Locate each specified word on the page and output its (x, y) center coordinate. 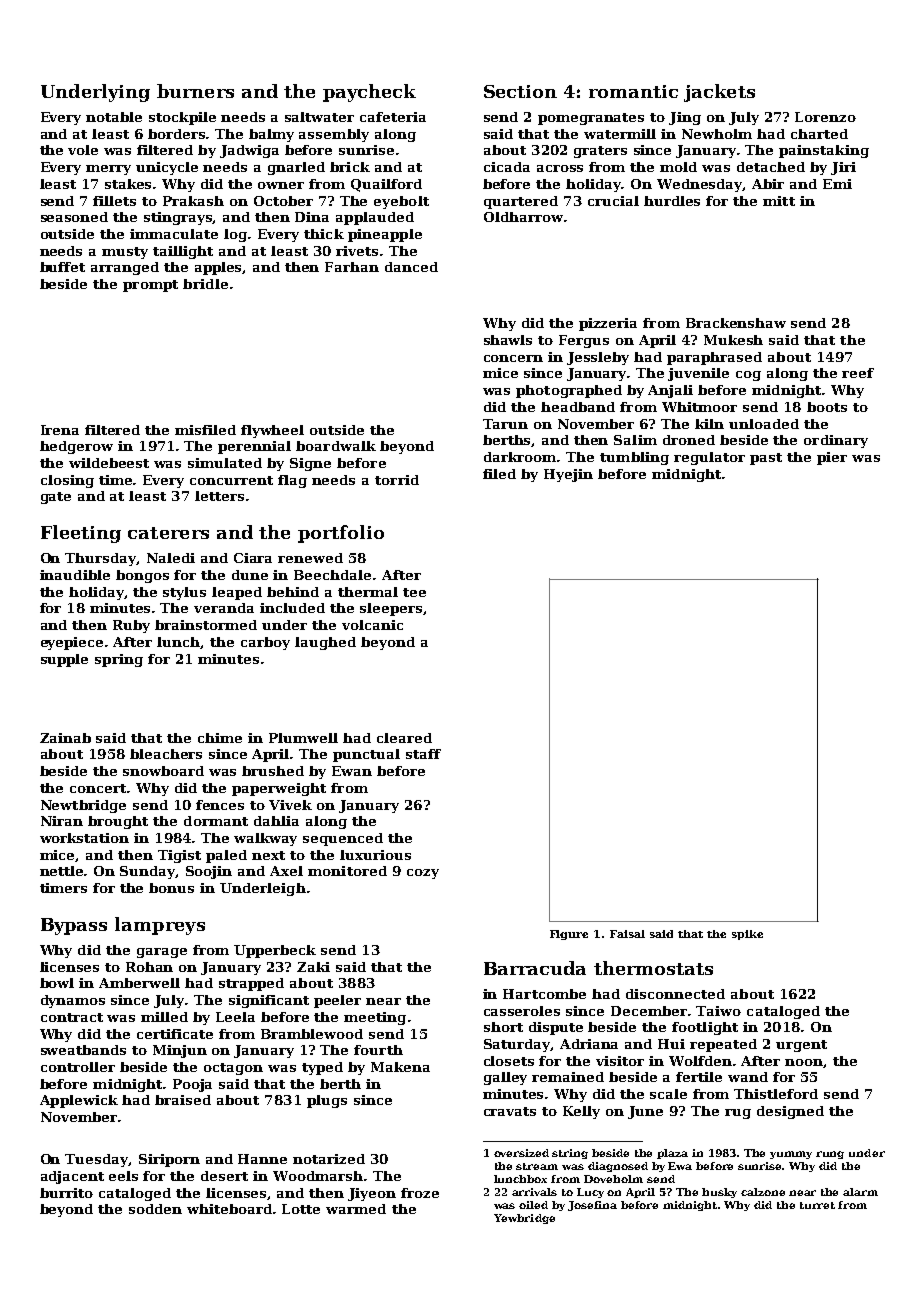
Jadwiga (249, 151)
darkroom (521, 457)
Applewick (79, 1101)
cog (748, 376)
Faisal (627, 934)
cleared (404, 738)
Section (520, 91)
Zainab (65, 738)
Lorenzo (825, 117)
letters (219, 496)
